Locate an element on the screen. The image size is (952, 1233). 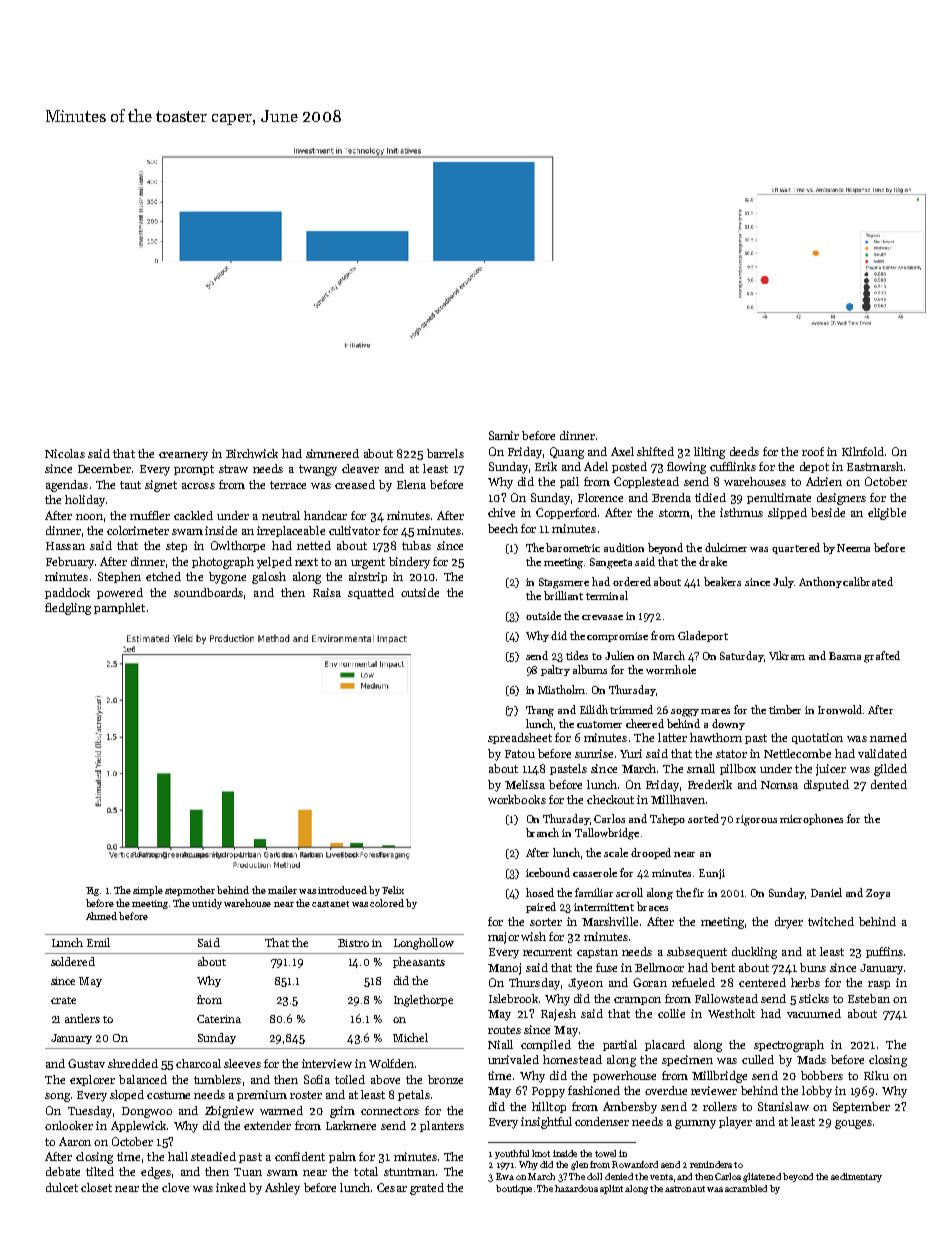
beech is located at coordinates (503, 528).
